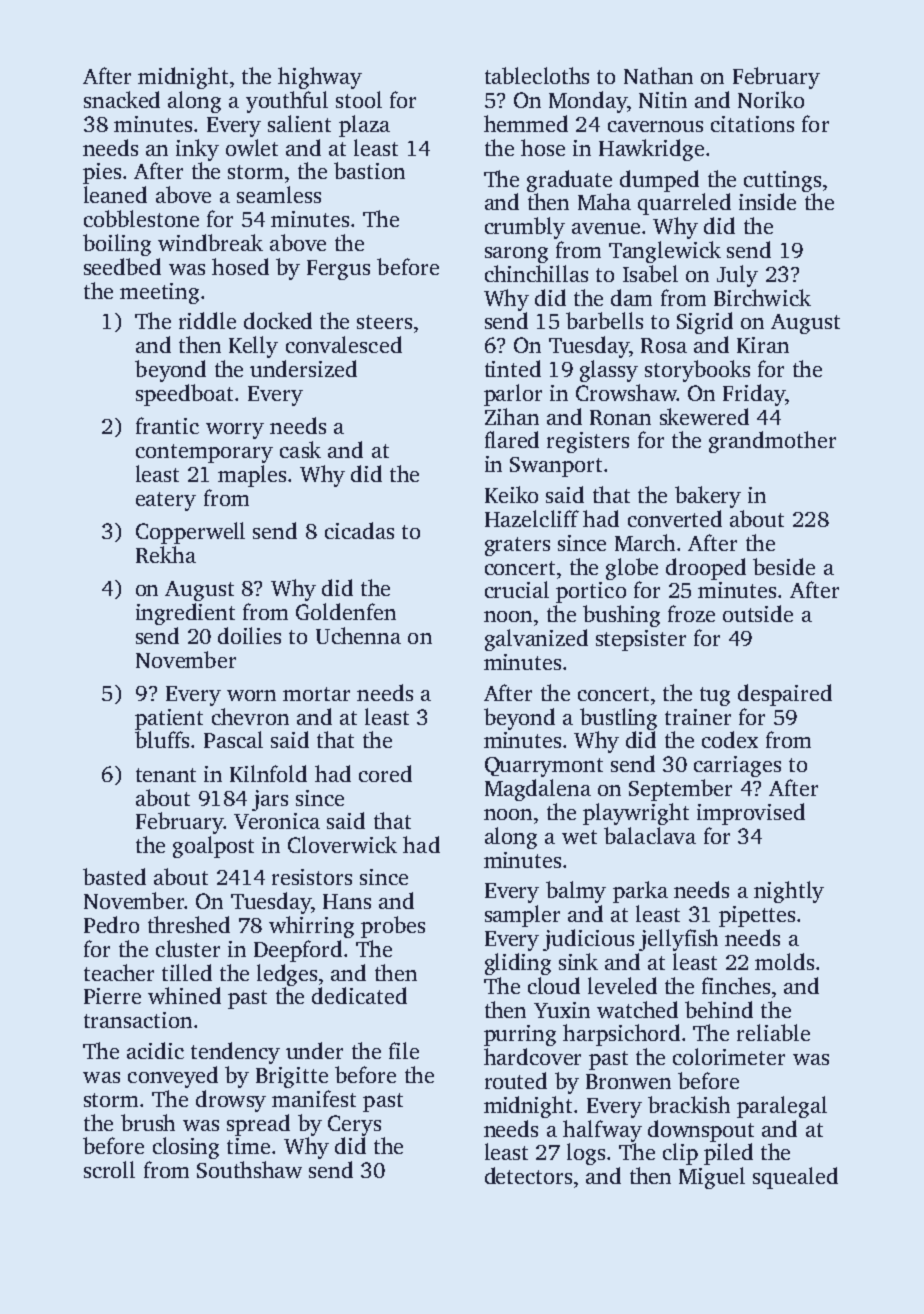 This image has width=924, height=1314. I want to click on Noriko, so click(771, 99).
